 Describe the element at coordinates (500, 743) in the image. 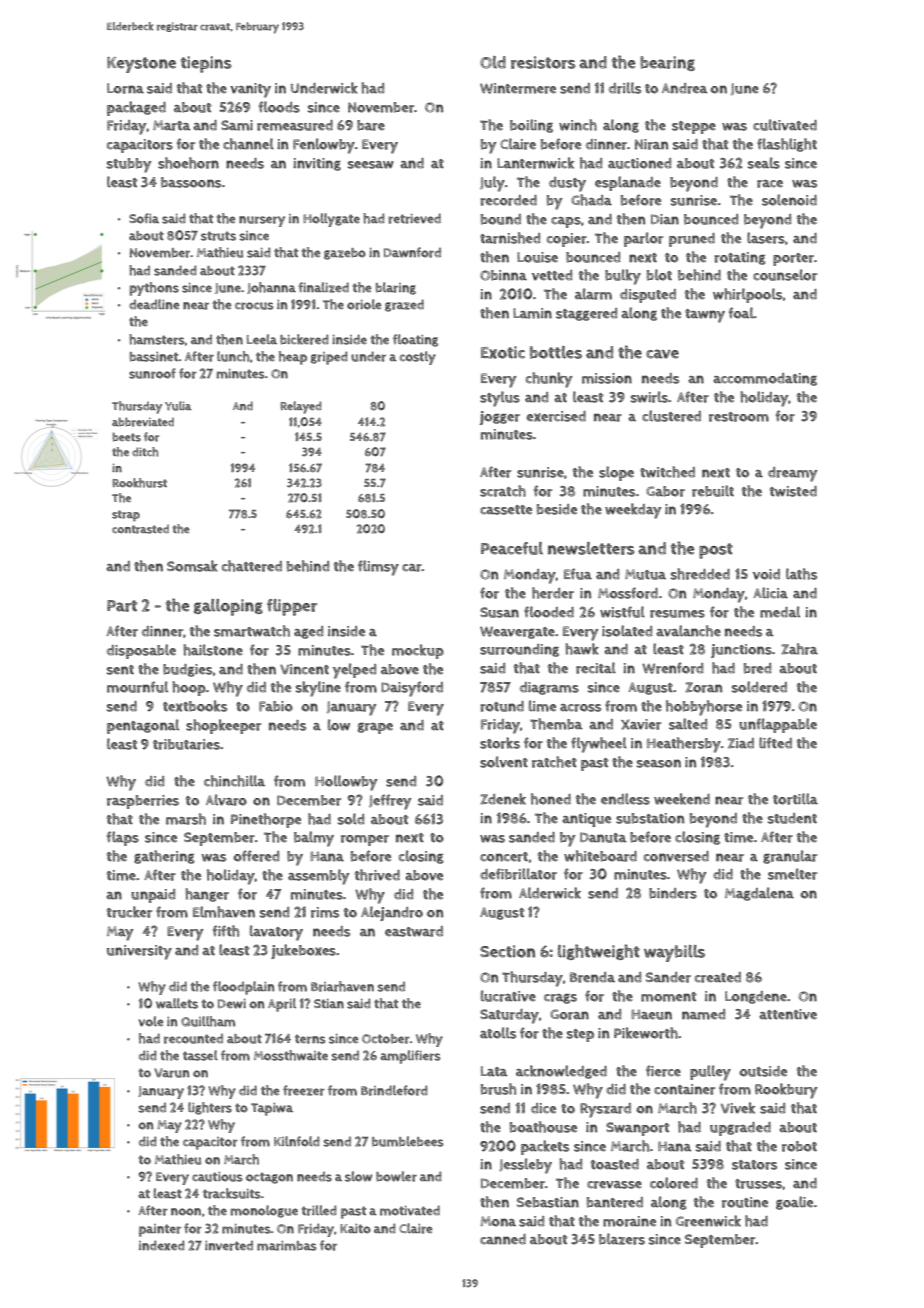

I see `storks` at that location.
